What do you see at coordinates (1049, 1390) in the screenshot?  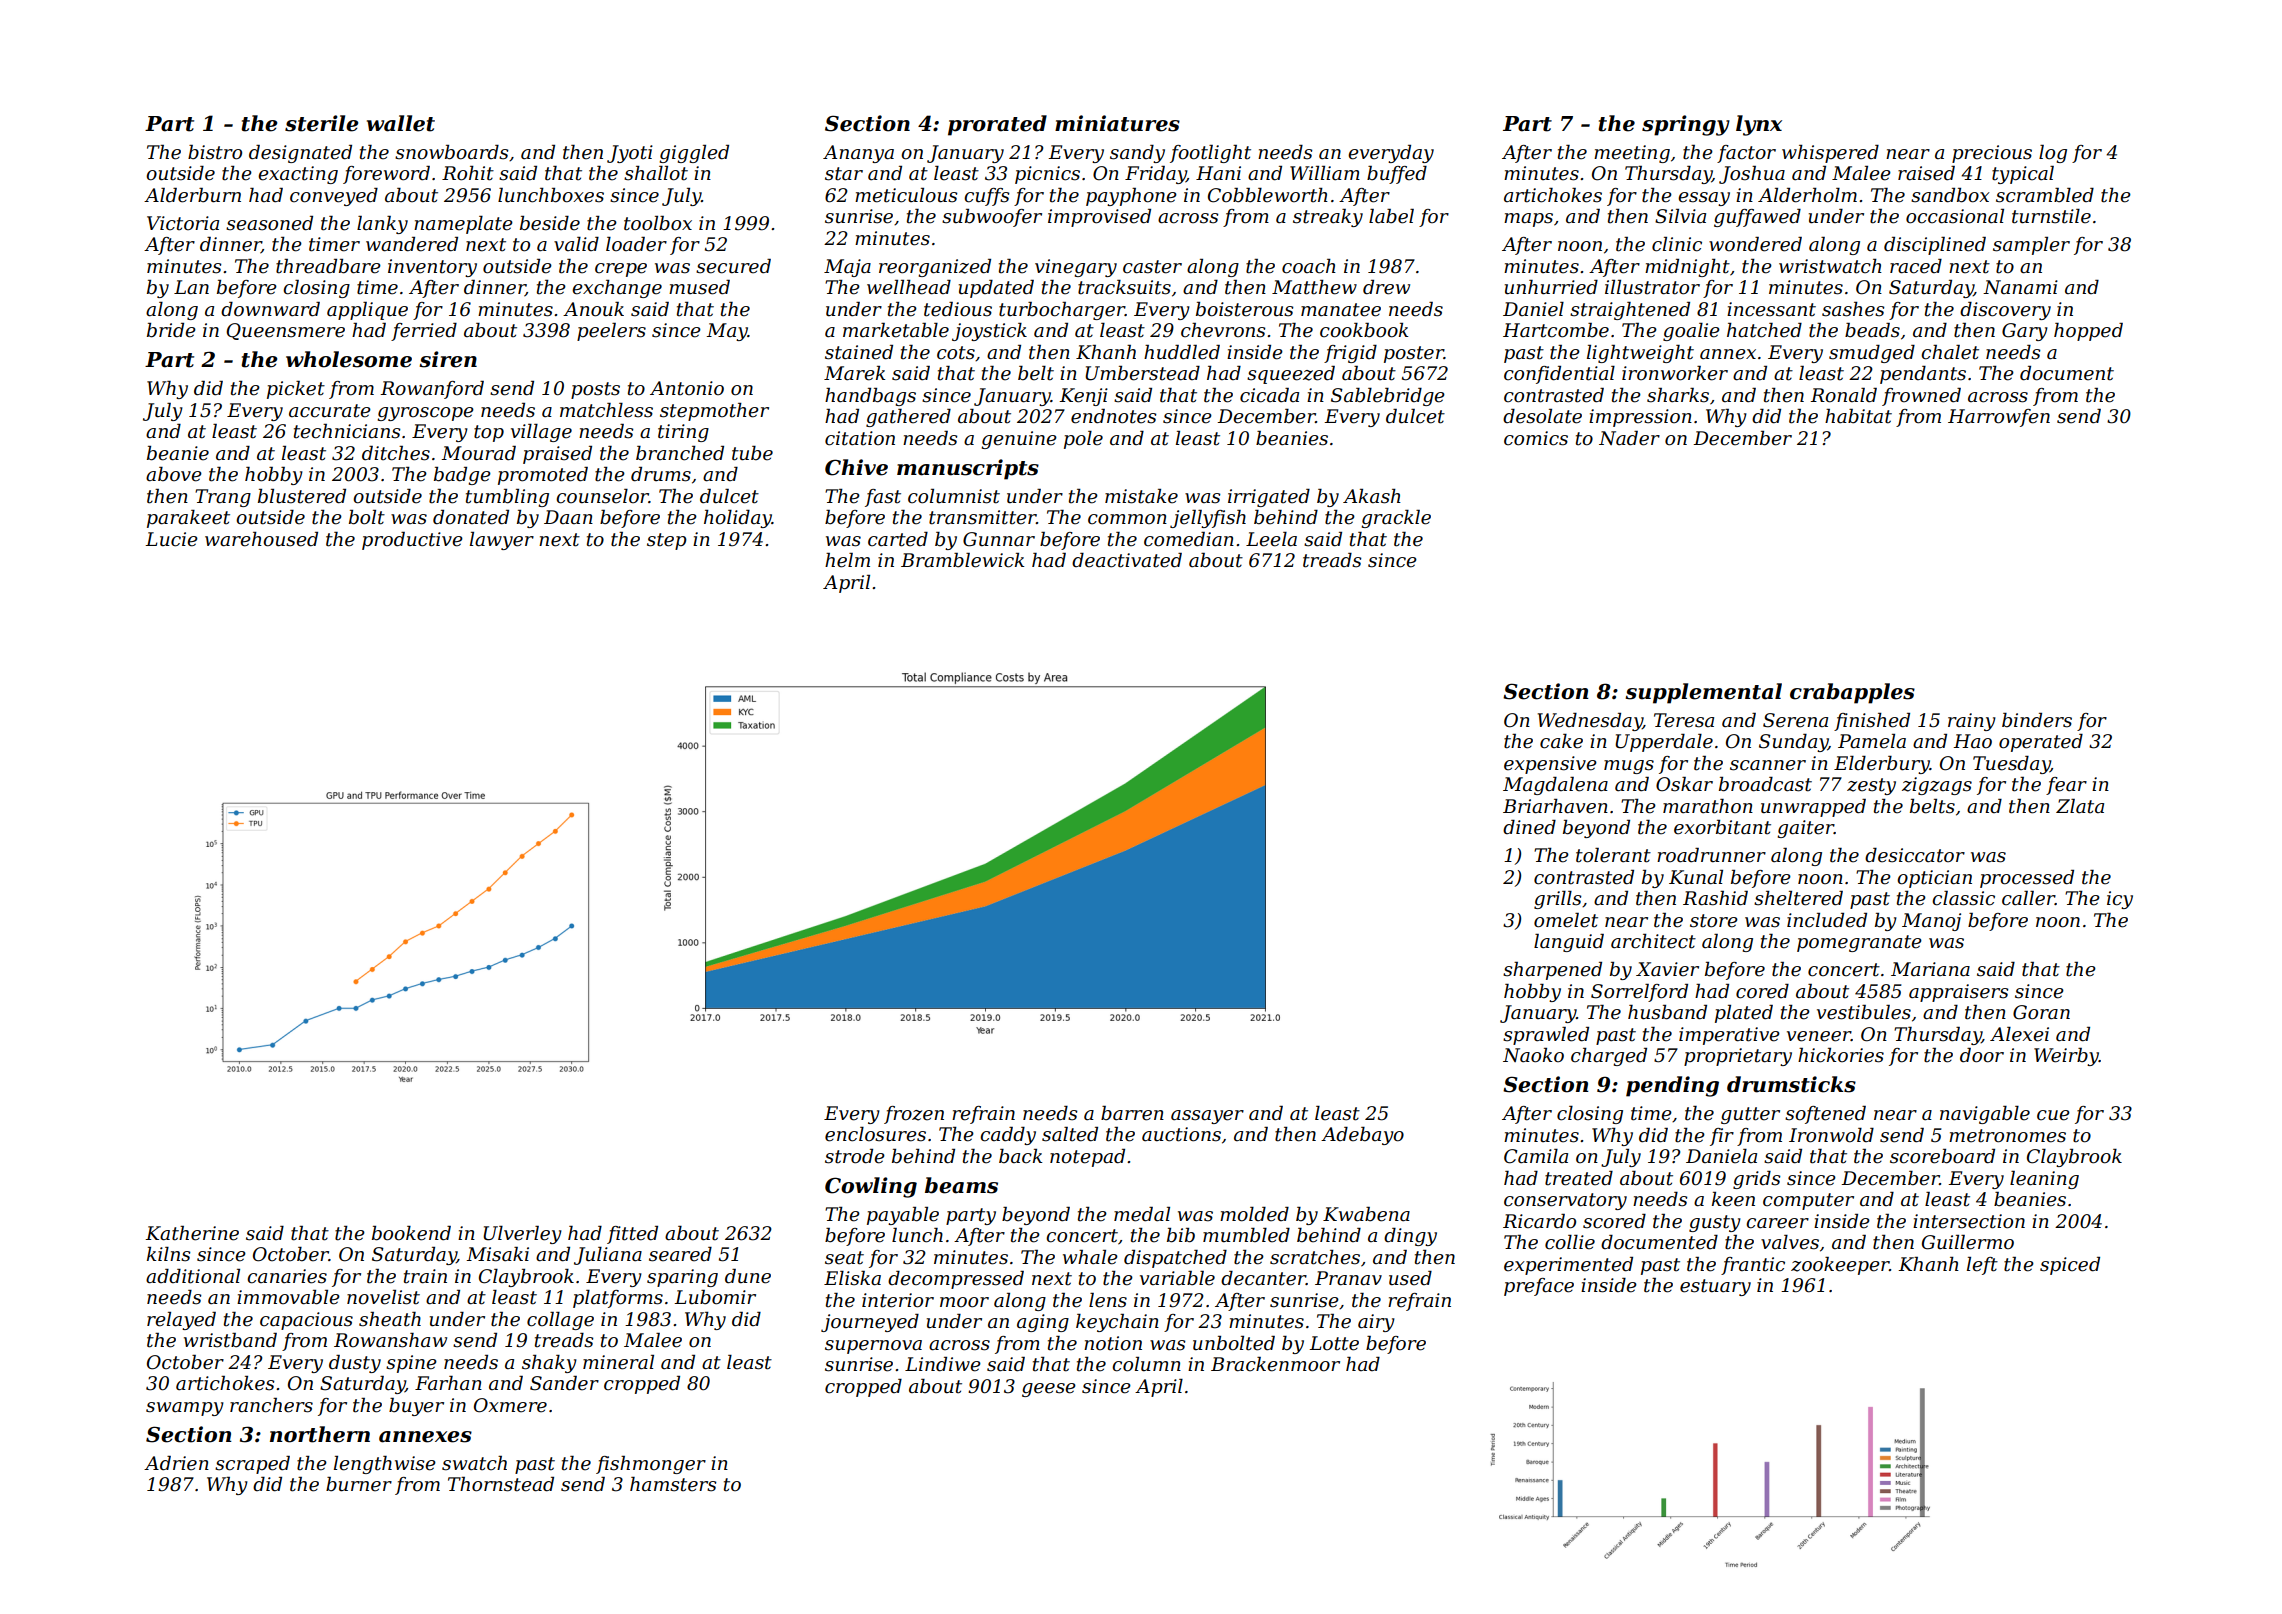 I see `geese` at bounding box center [1049, 1390].
